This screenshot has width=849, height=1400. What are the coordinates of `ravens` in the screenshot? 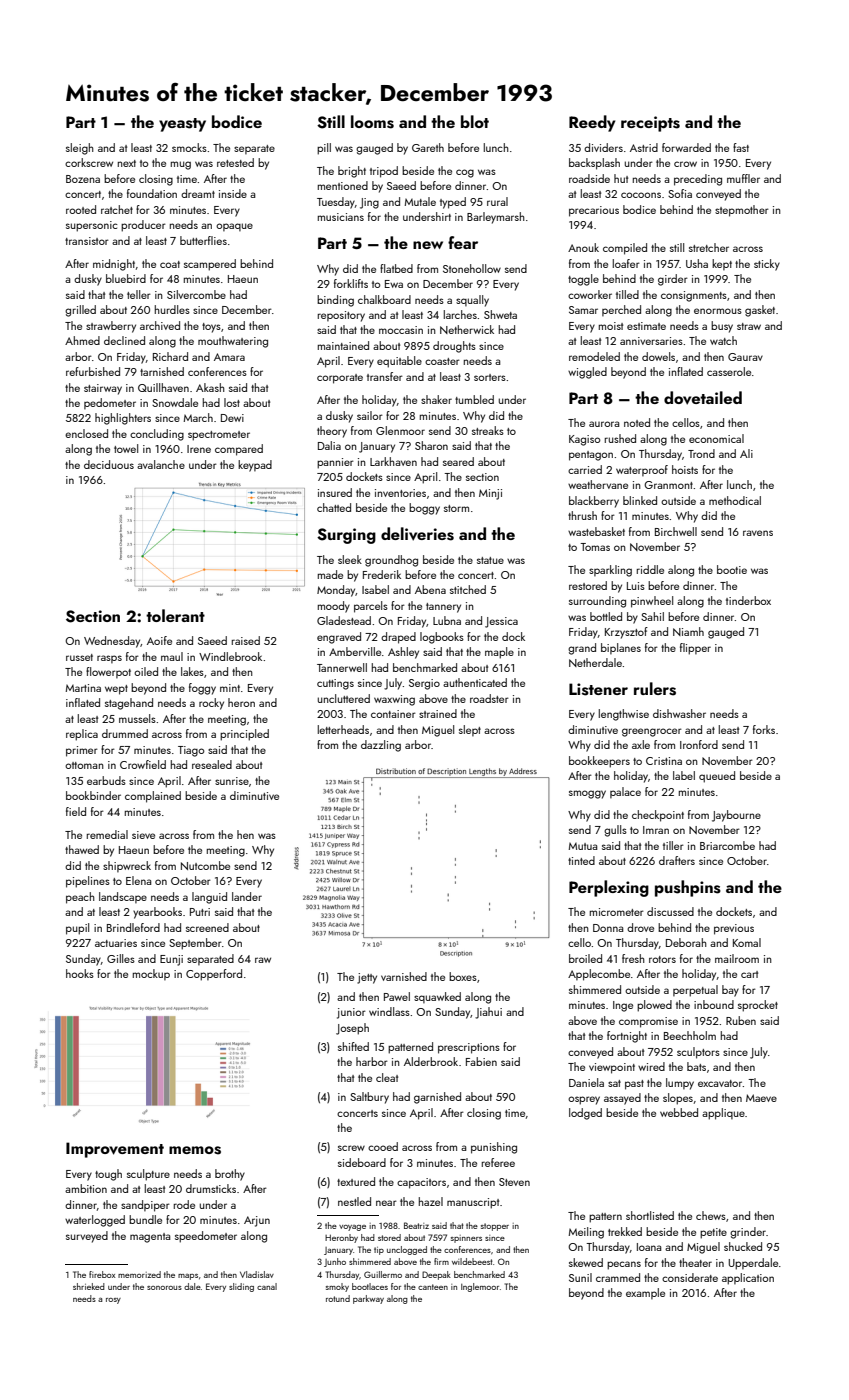 It's located at (758, 533).
